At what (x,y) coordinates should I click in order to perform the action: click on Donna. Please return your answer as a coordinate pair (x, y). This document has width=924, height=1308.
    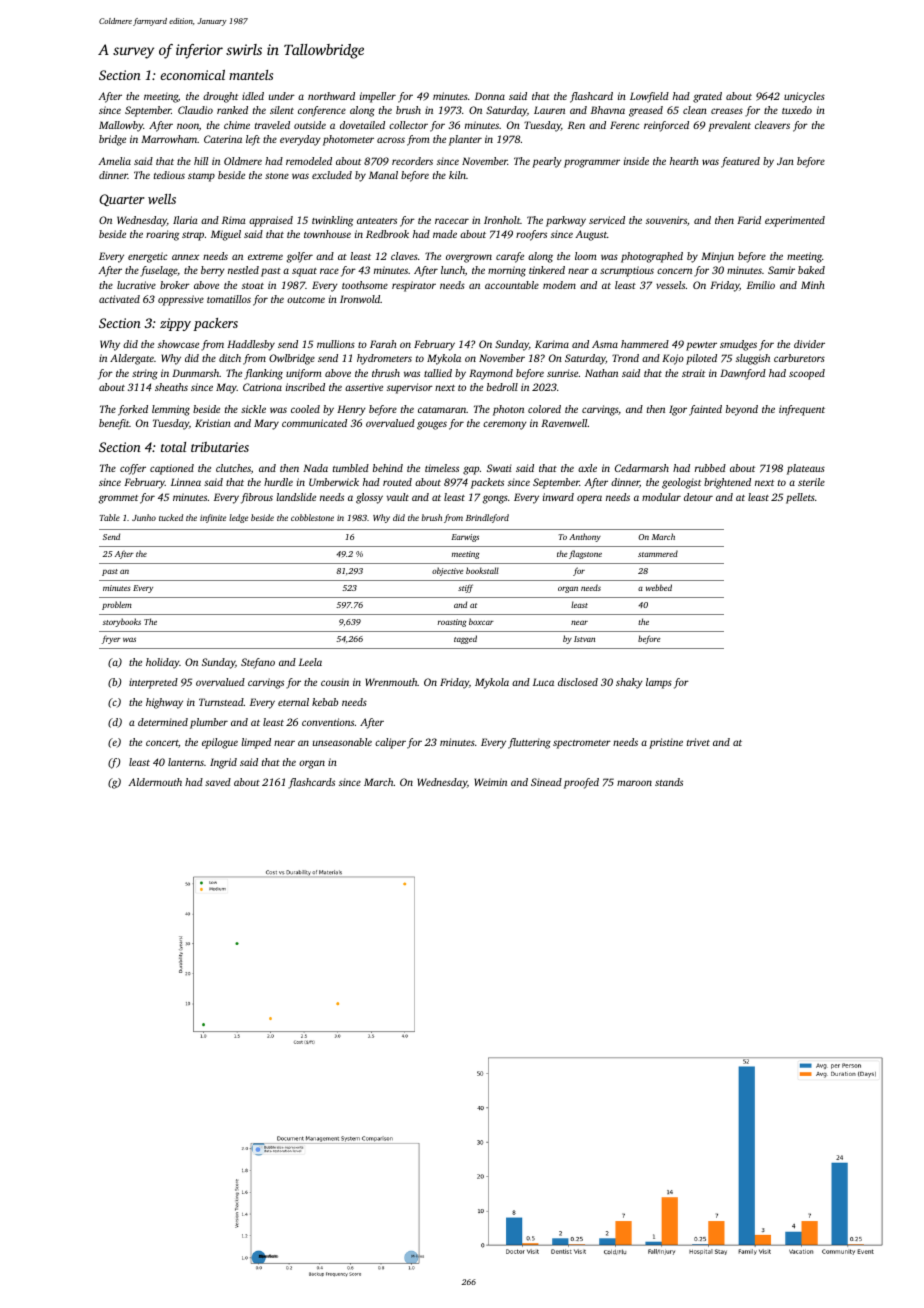
    Looking at the image, I should click on (490, 96).
